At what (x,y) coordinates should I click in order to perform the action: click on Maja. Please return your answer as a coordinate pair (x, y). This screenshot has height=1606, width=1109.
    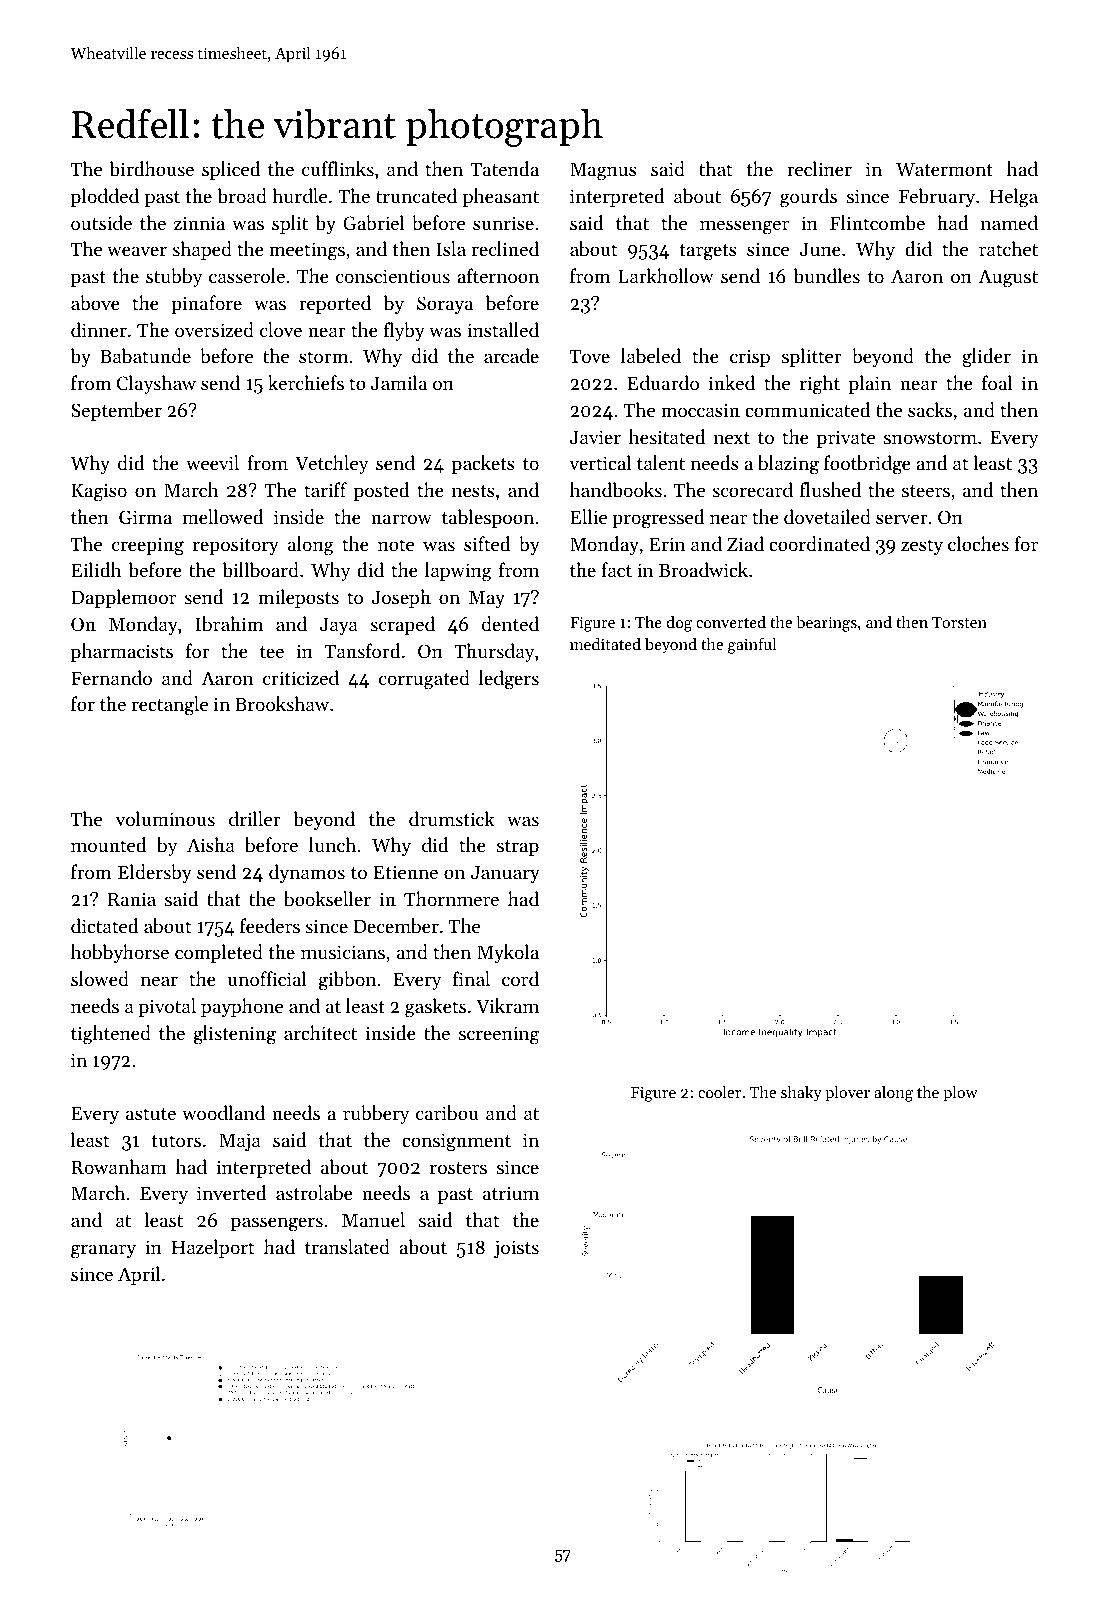
    Looking at the image, I should click on (240, 1142).
